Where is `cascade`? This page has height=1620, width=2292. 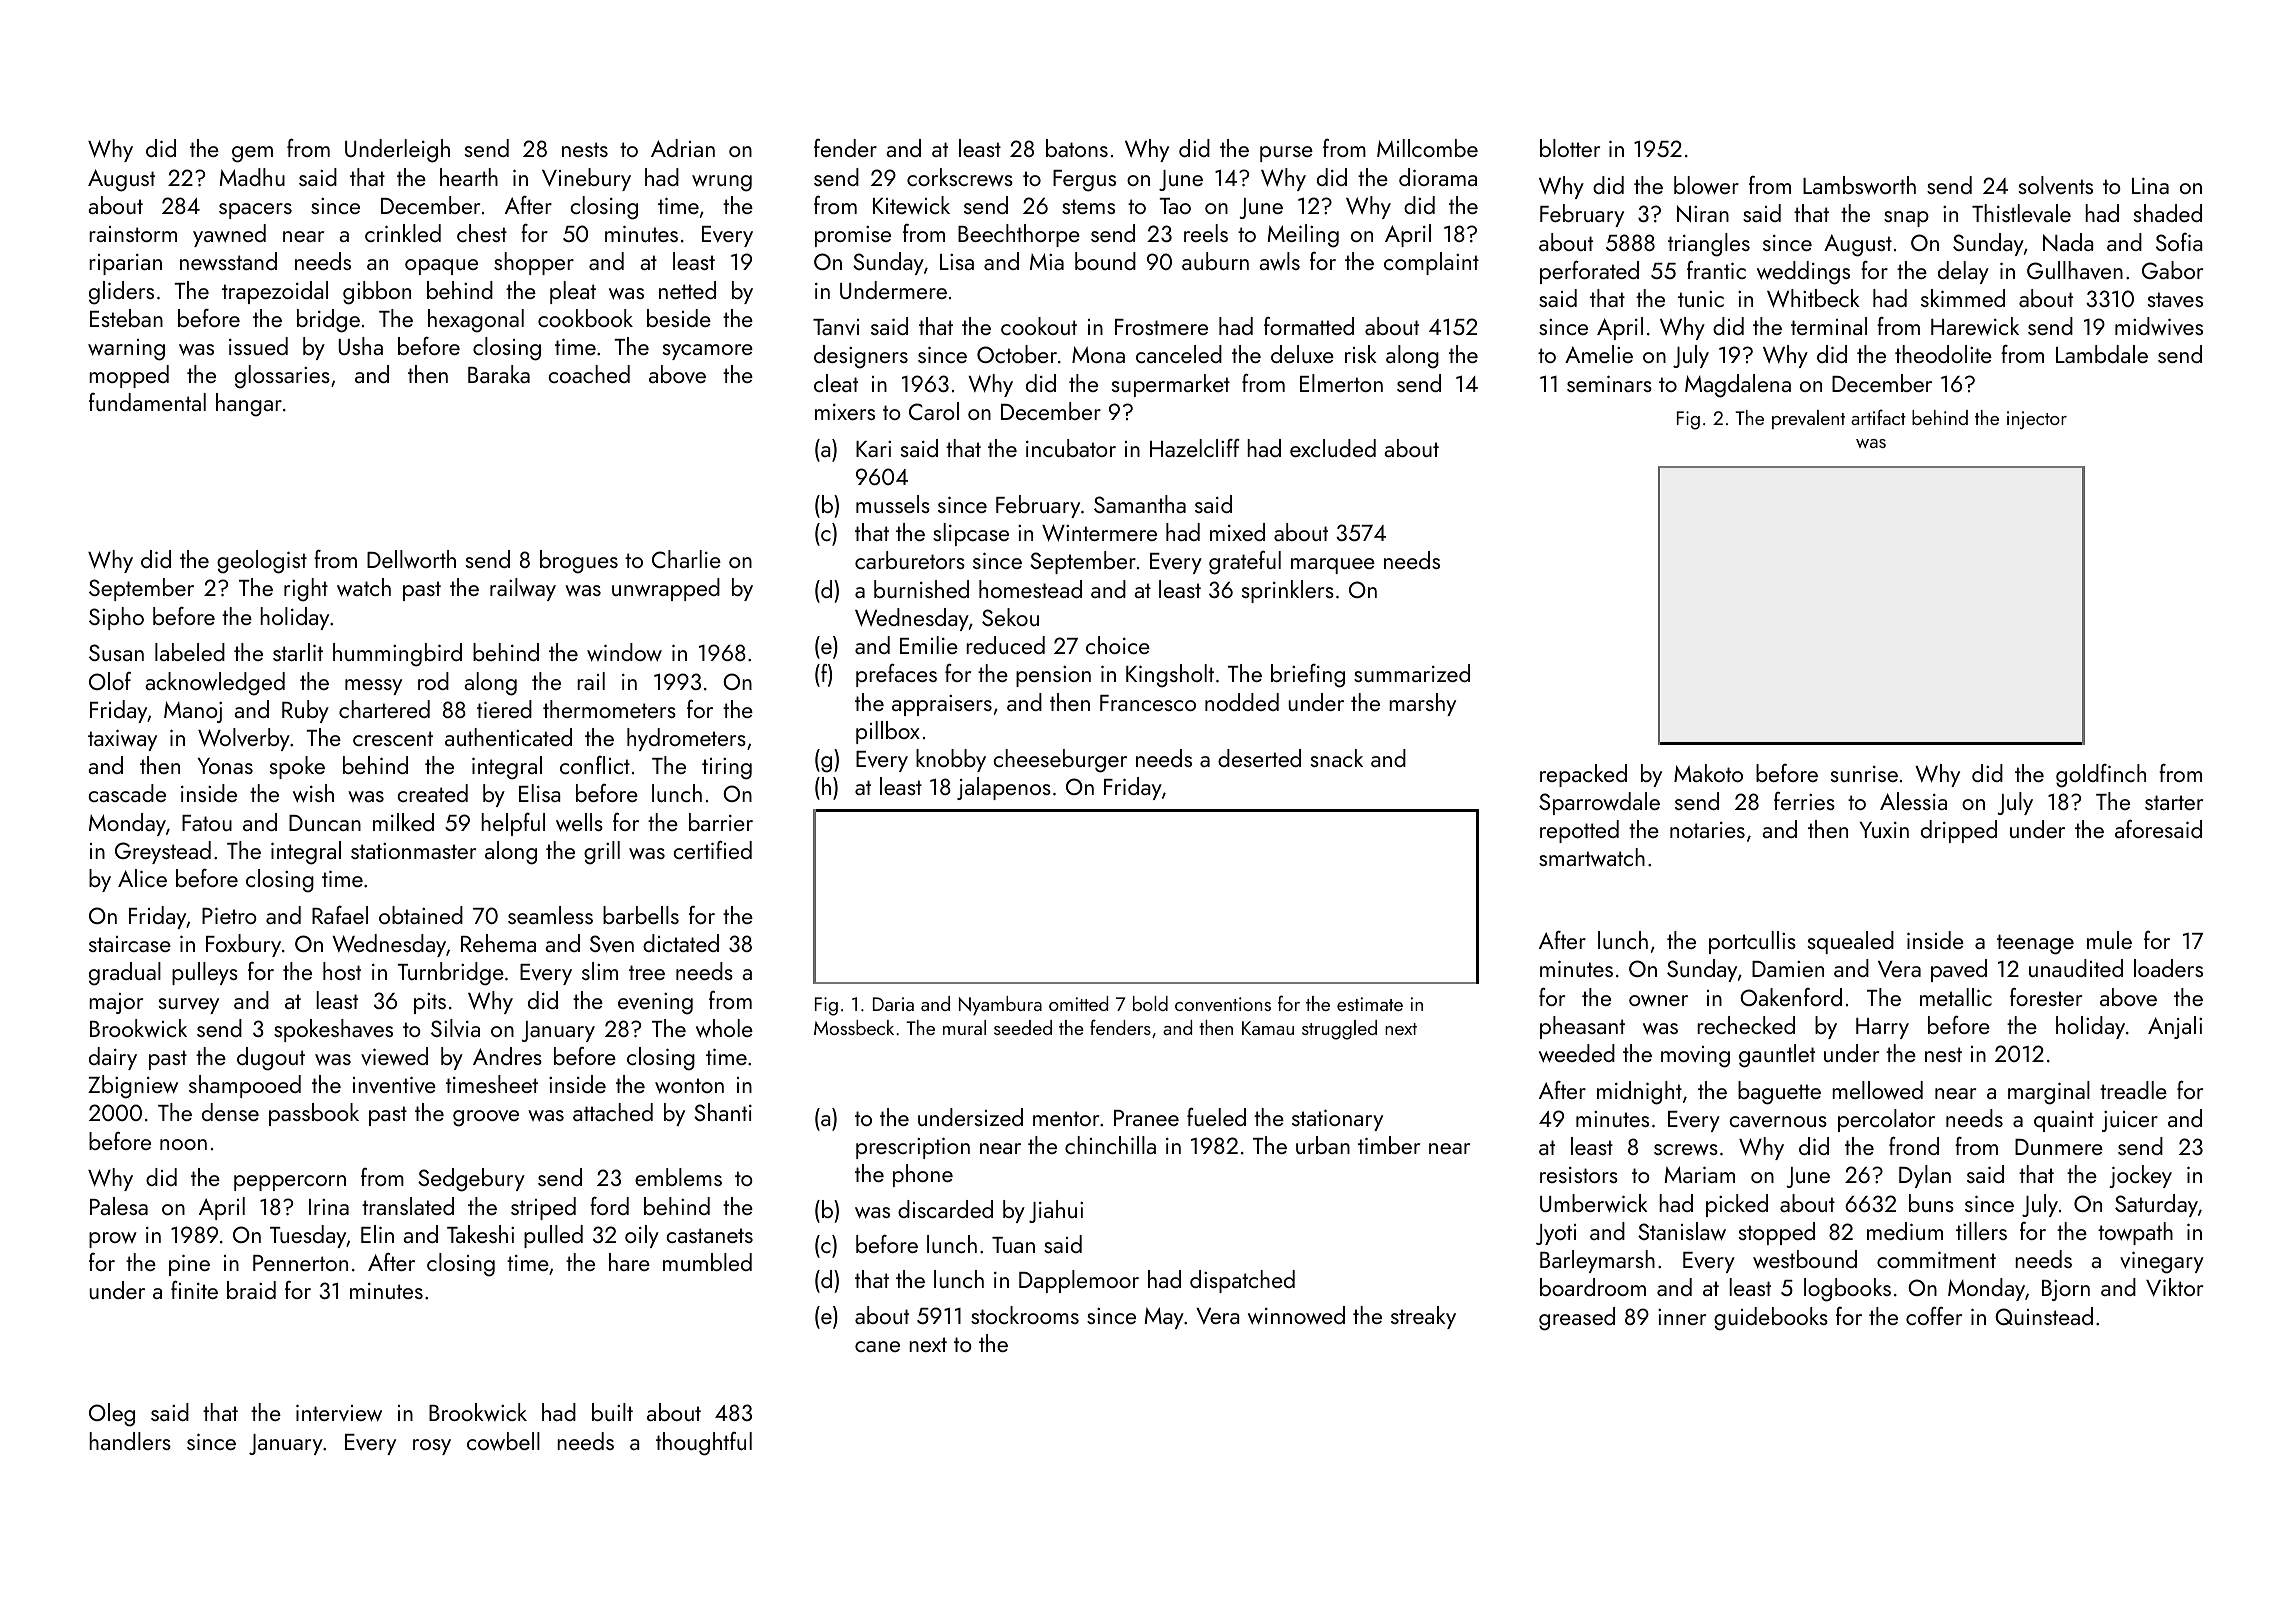
cascade is located at coordinates (127, 793).
